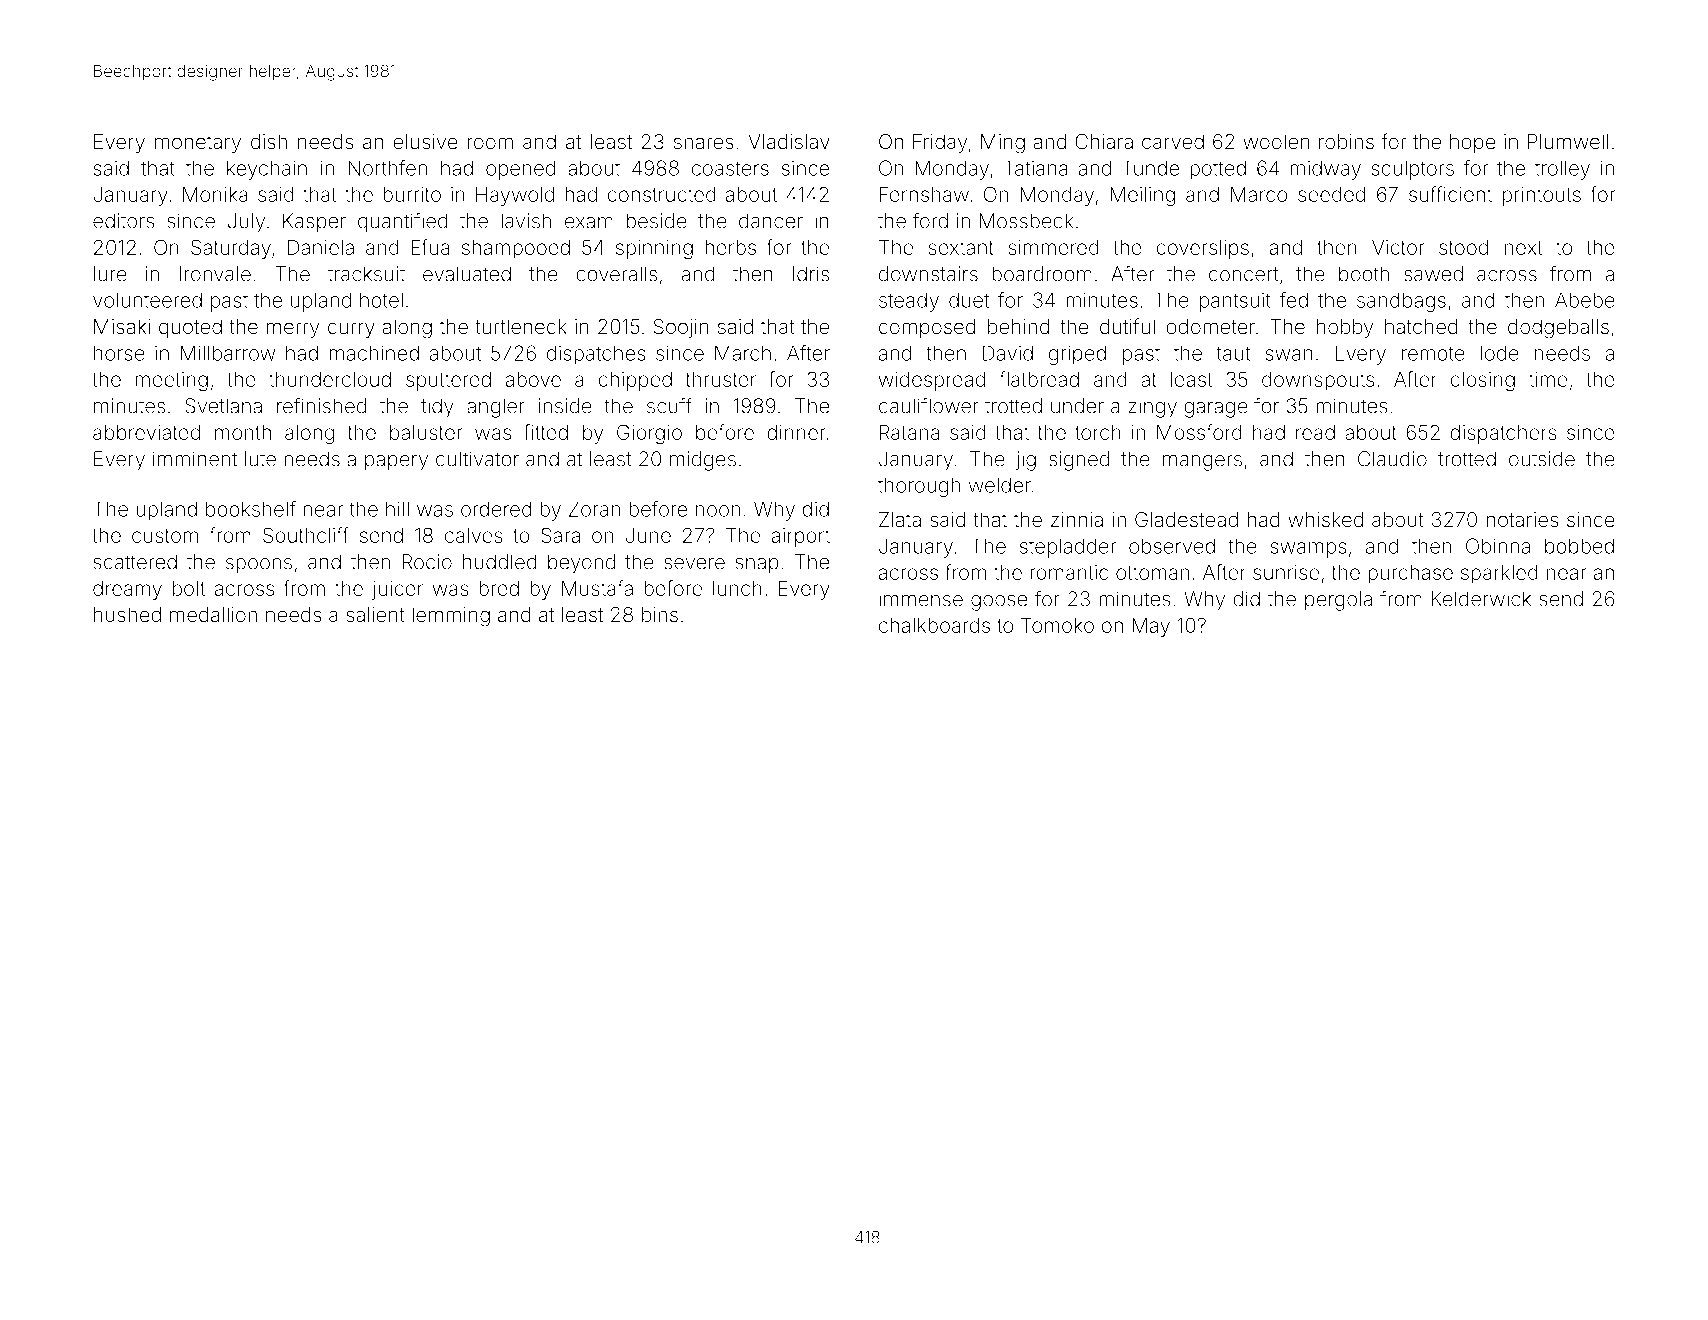 The image size is (1708, 1320). Describe the element at coordinates (195, 459) in the document. I see `imminent` at that location.
